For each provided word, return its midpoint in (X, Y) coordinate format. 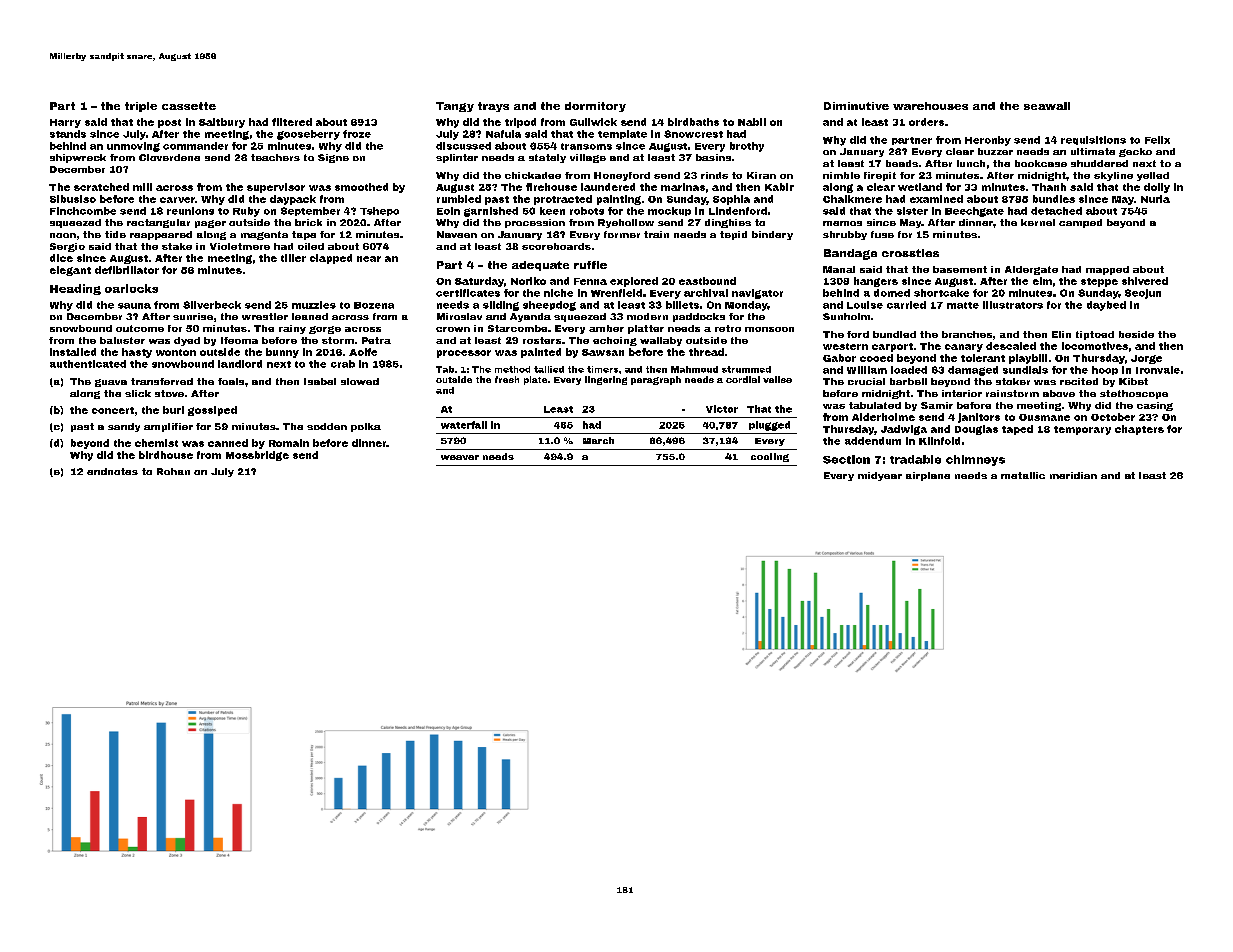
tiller (293, 258)
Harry (65, 123)
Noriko (528, 281)
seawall (1047, 106)
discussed (463, 146)
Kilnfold (939, 441)
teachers (275, 157)
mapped (1107, 270)
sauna (134, 306)
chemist (156, 443)
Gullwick (593, 122)
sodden (327, 426)
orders (926, 122)
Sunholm (846, 316)
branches (967, 334)
